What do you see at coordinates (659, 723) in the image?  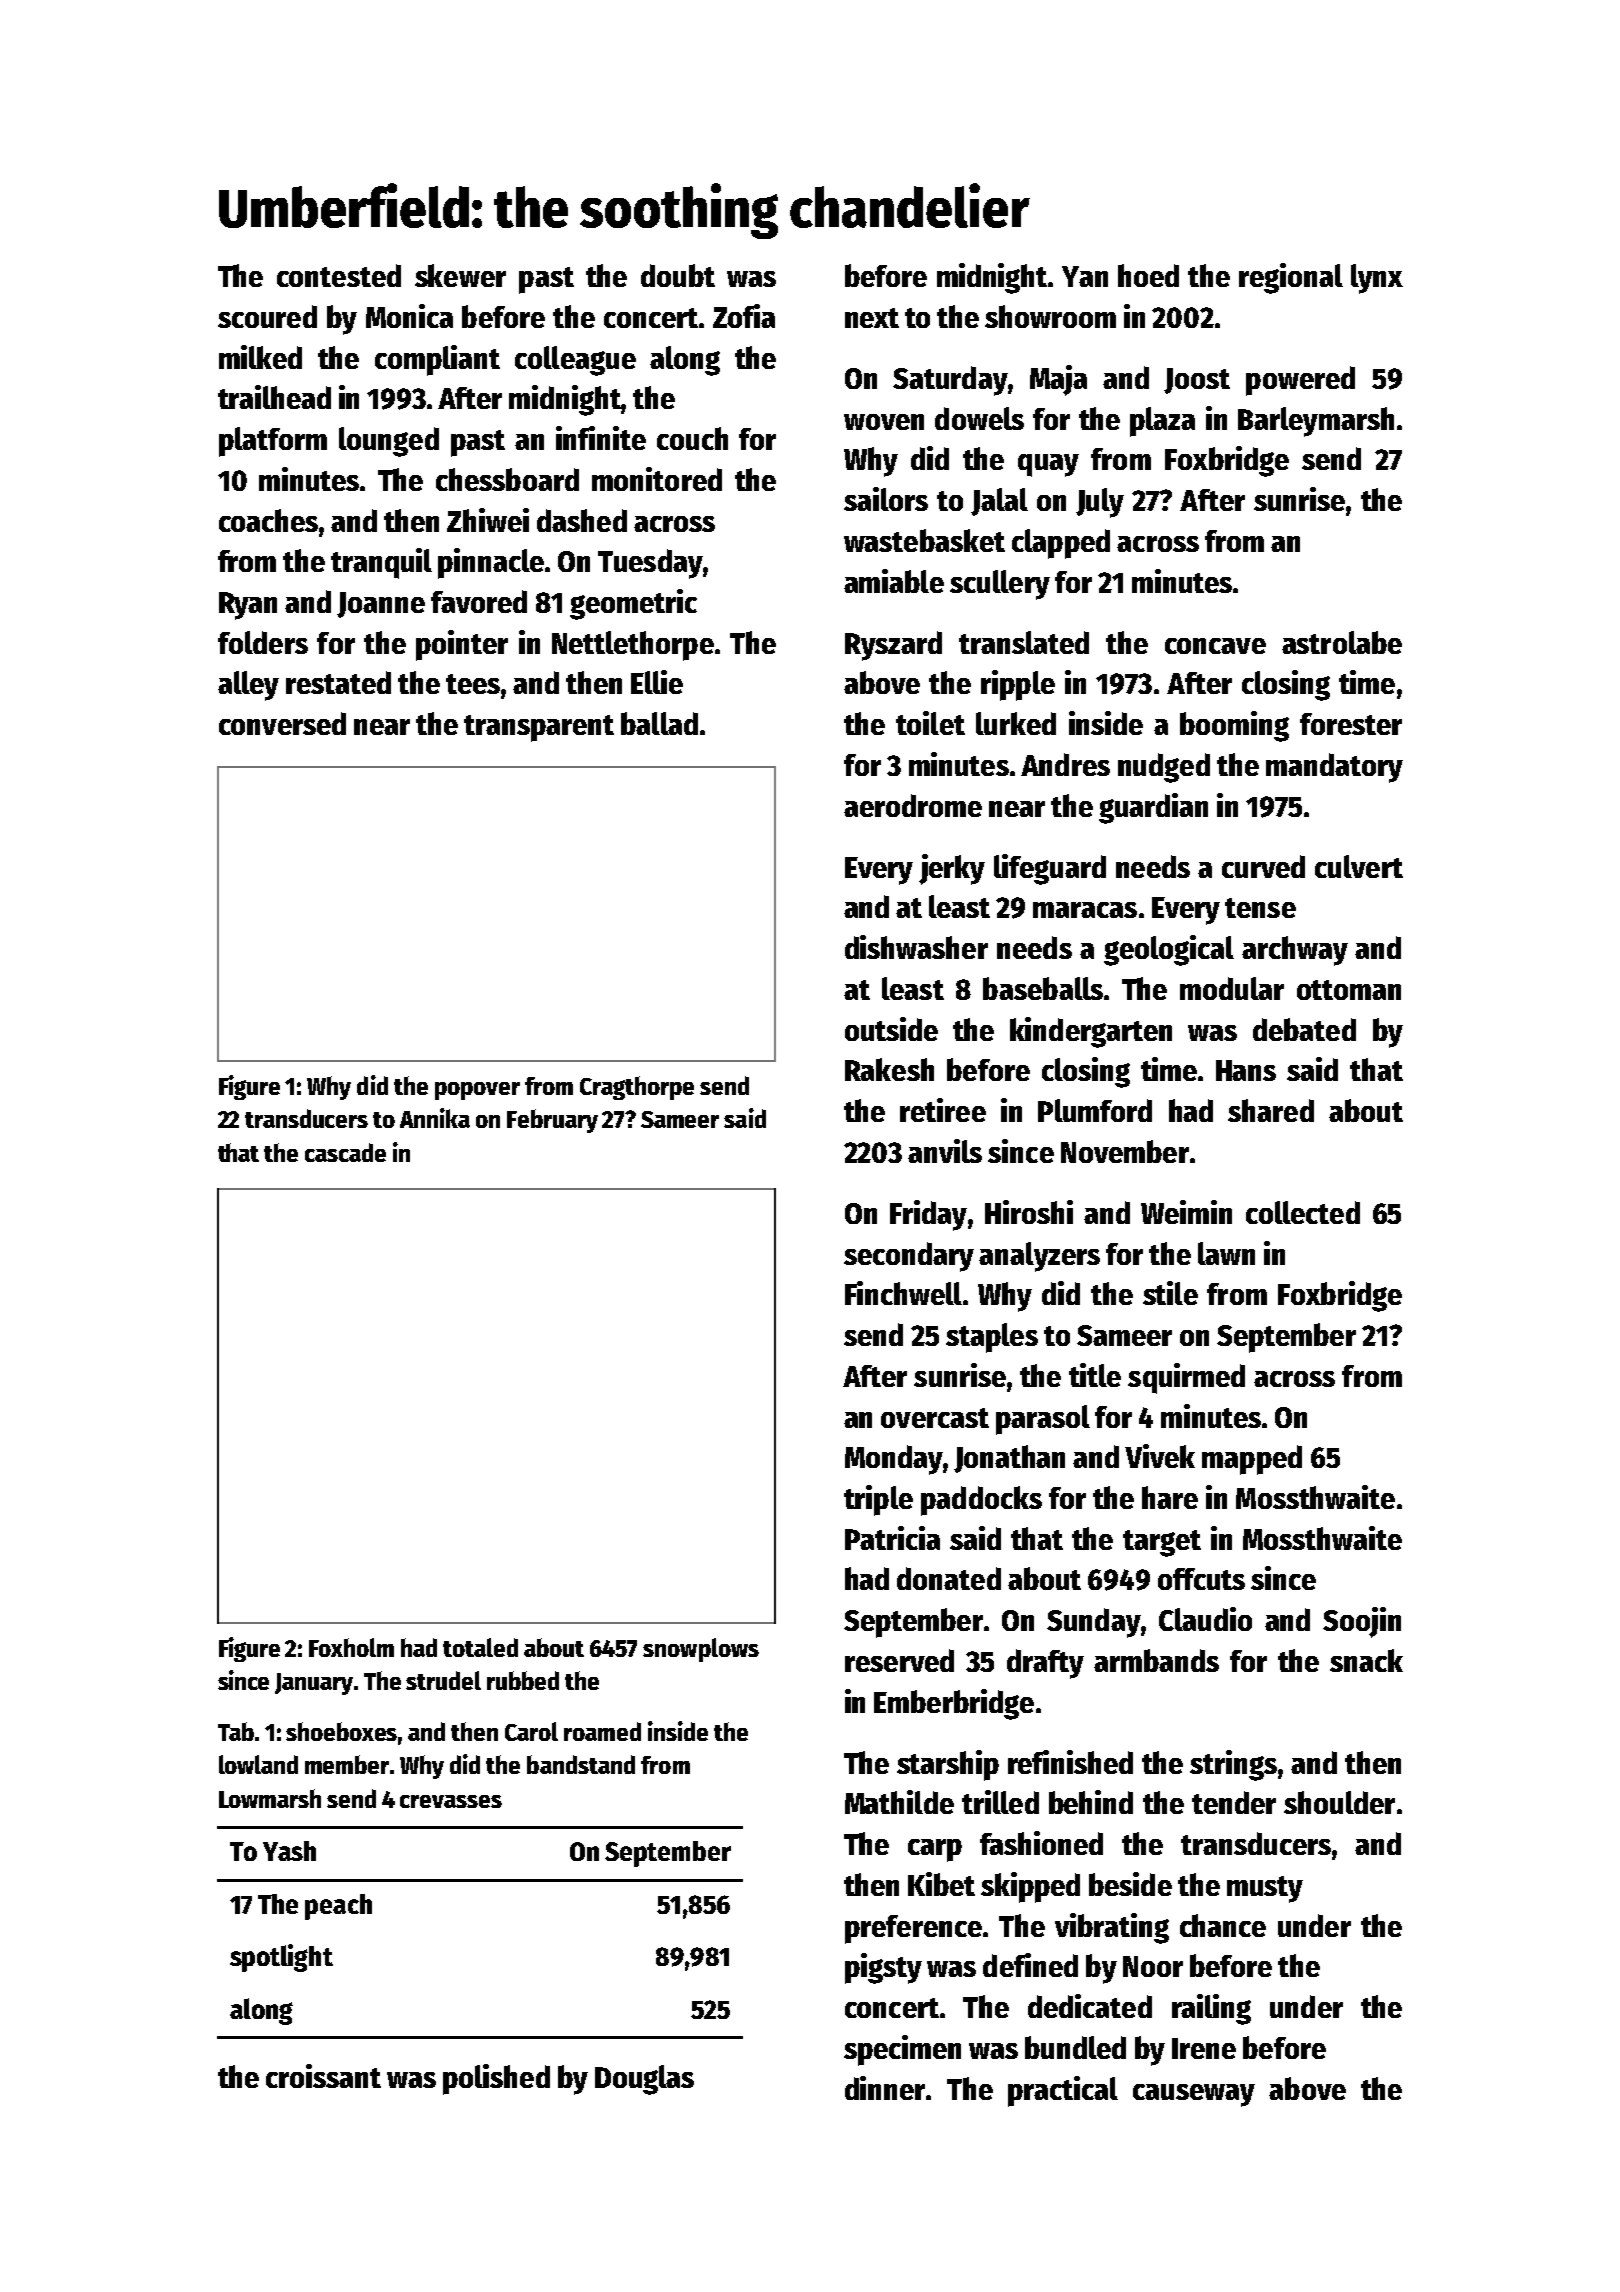 I see `ballad` at bounding box center [659, 723].
